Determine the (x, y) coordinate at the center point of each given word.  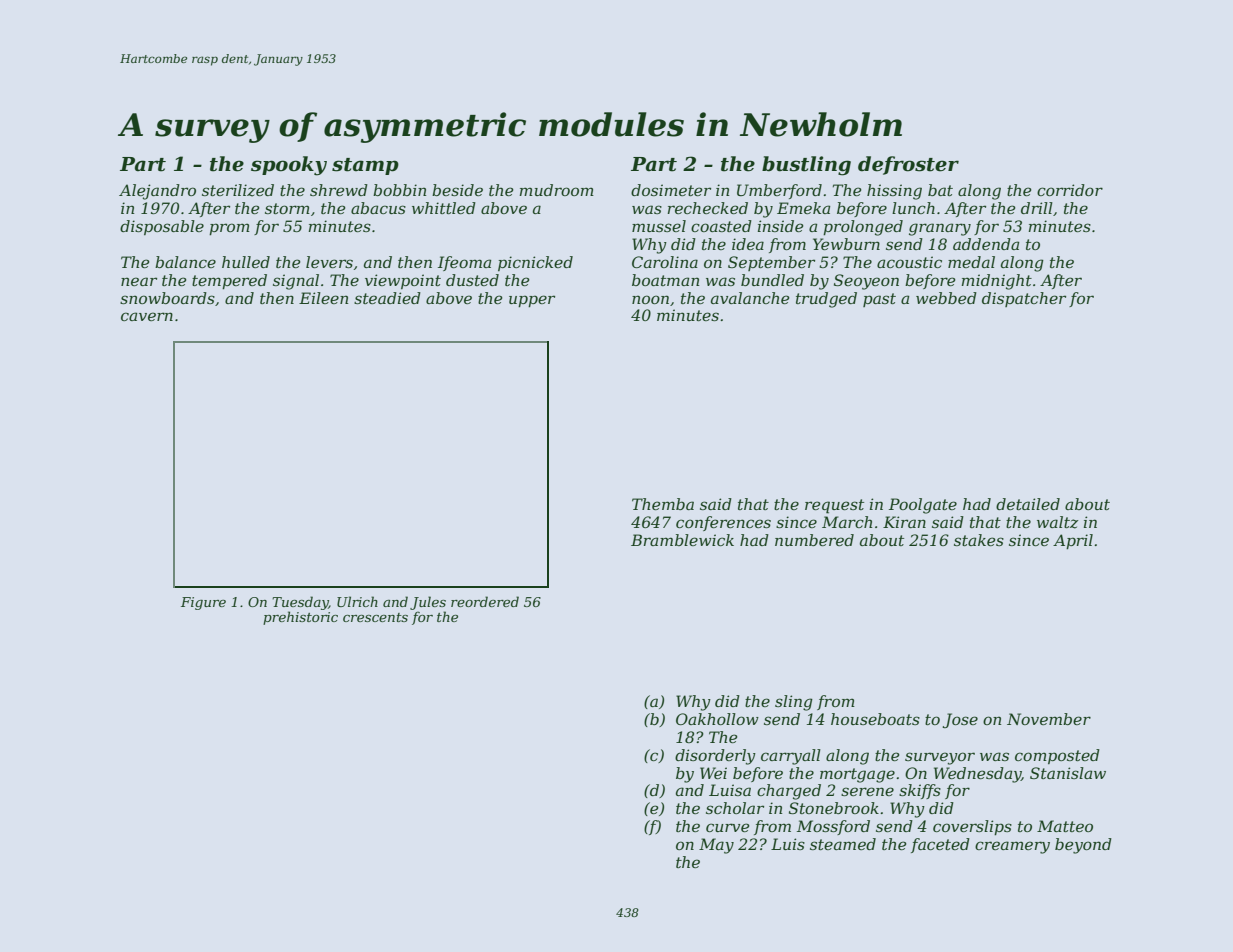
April (1073, 541)
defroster (908, 165)
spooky (289, 166)
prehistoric (300, 618)
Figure (203, 603)
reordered (485, 601)
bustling (806, 166)
